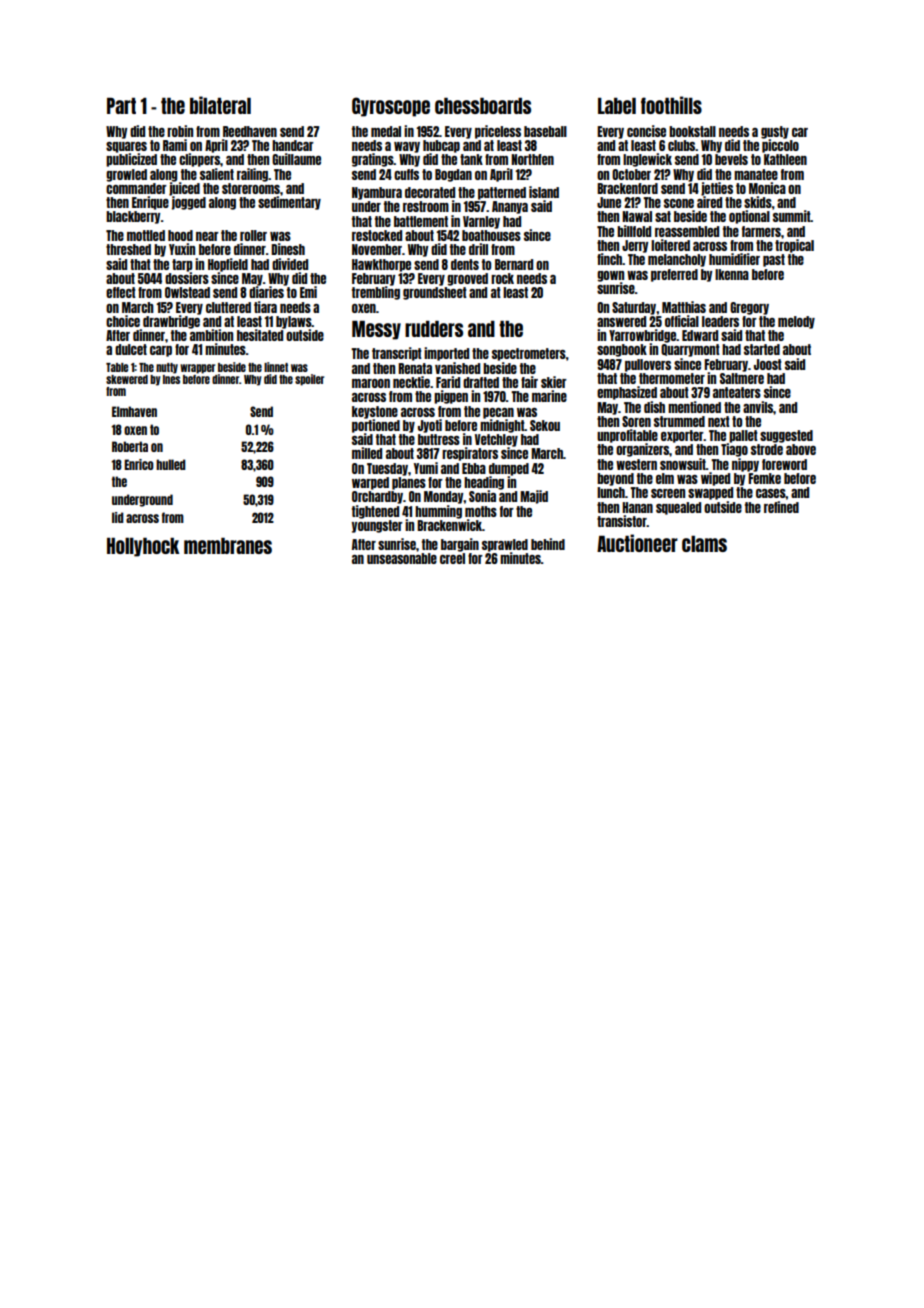 The image size is (924, 1308). What do you see at coordinates (402, 558) in the screenshot?
I see `unseasonable` at bounding box center [402, 558].
